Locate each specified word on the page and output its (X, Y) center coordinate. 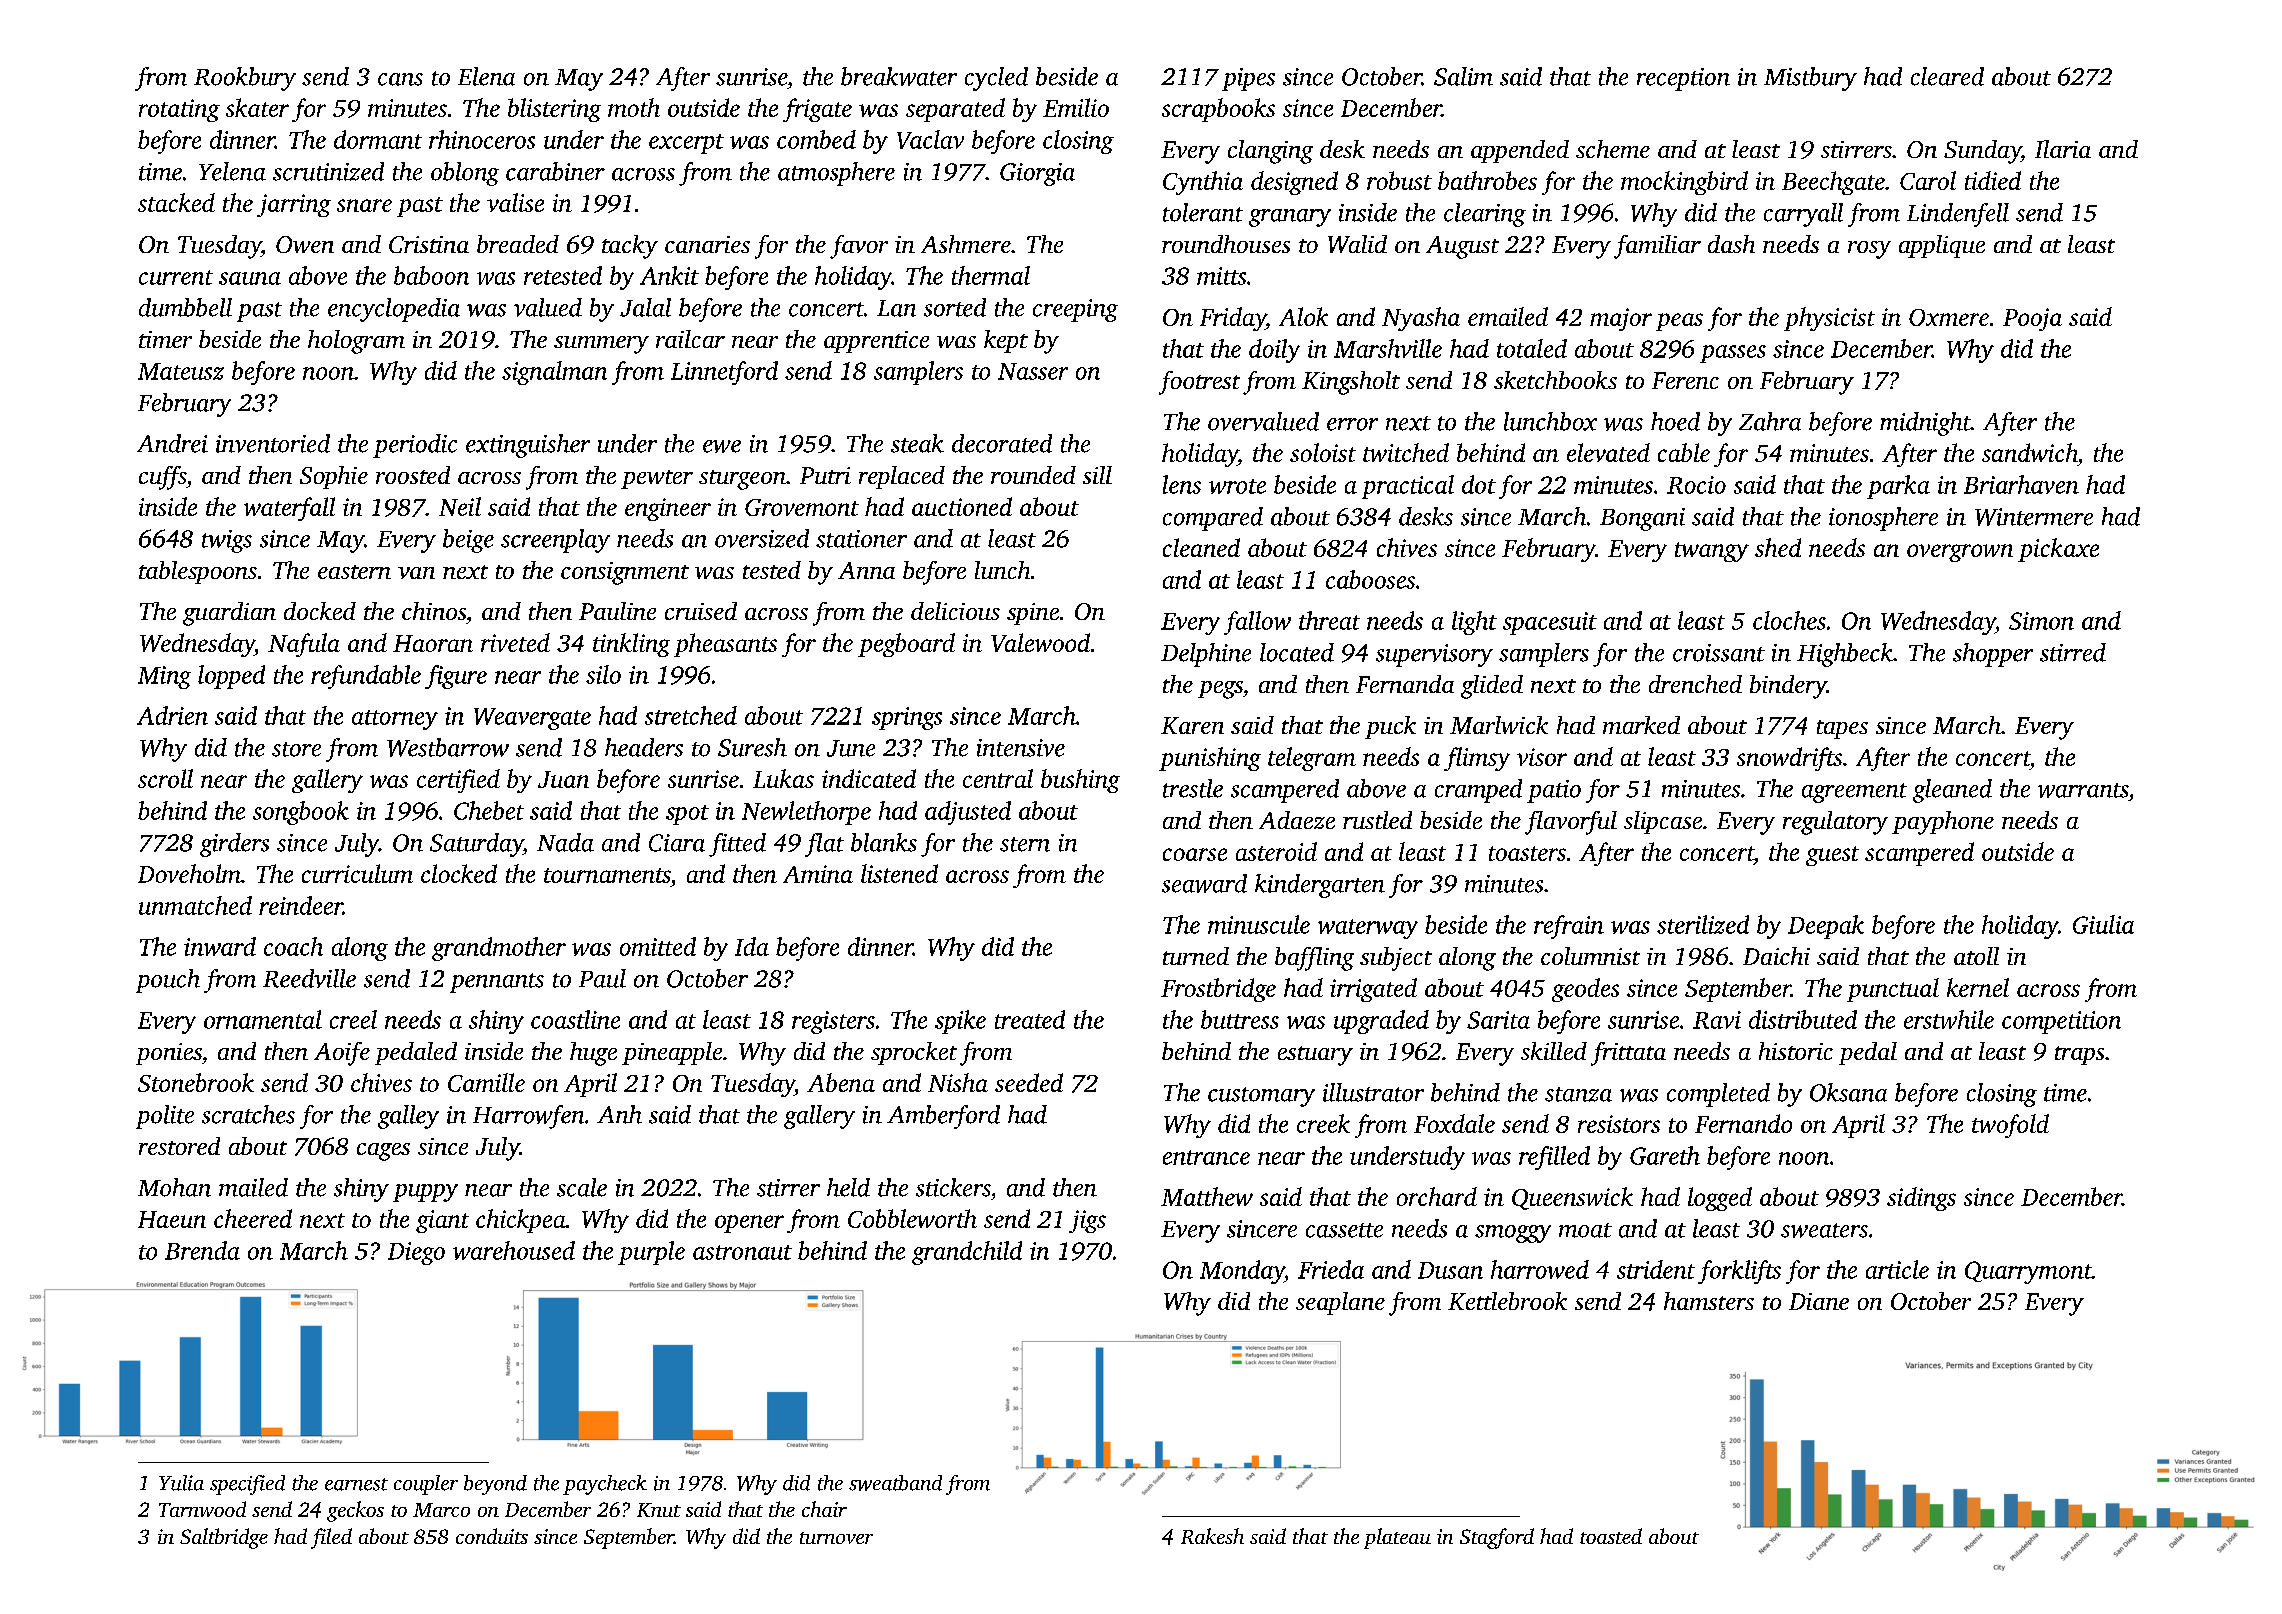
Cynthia (1203, 183)
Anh (619, 1114)
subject (1396, 959)
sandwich (2030, 452)
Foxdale (1454, 1123)
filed (331, 1538)
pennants (497, 983)
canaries (707, 244)
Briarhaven (2021, 484)
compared (1213, 519)
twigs (227, 541)
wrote (1237, 486)
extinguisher (528, 446)
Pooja (2032, 319)
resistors (1619, 1124)
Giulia (2103, 924)
